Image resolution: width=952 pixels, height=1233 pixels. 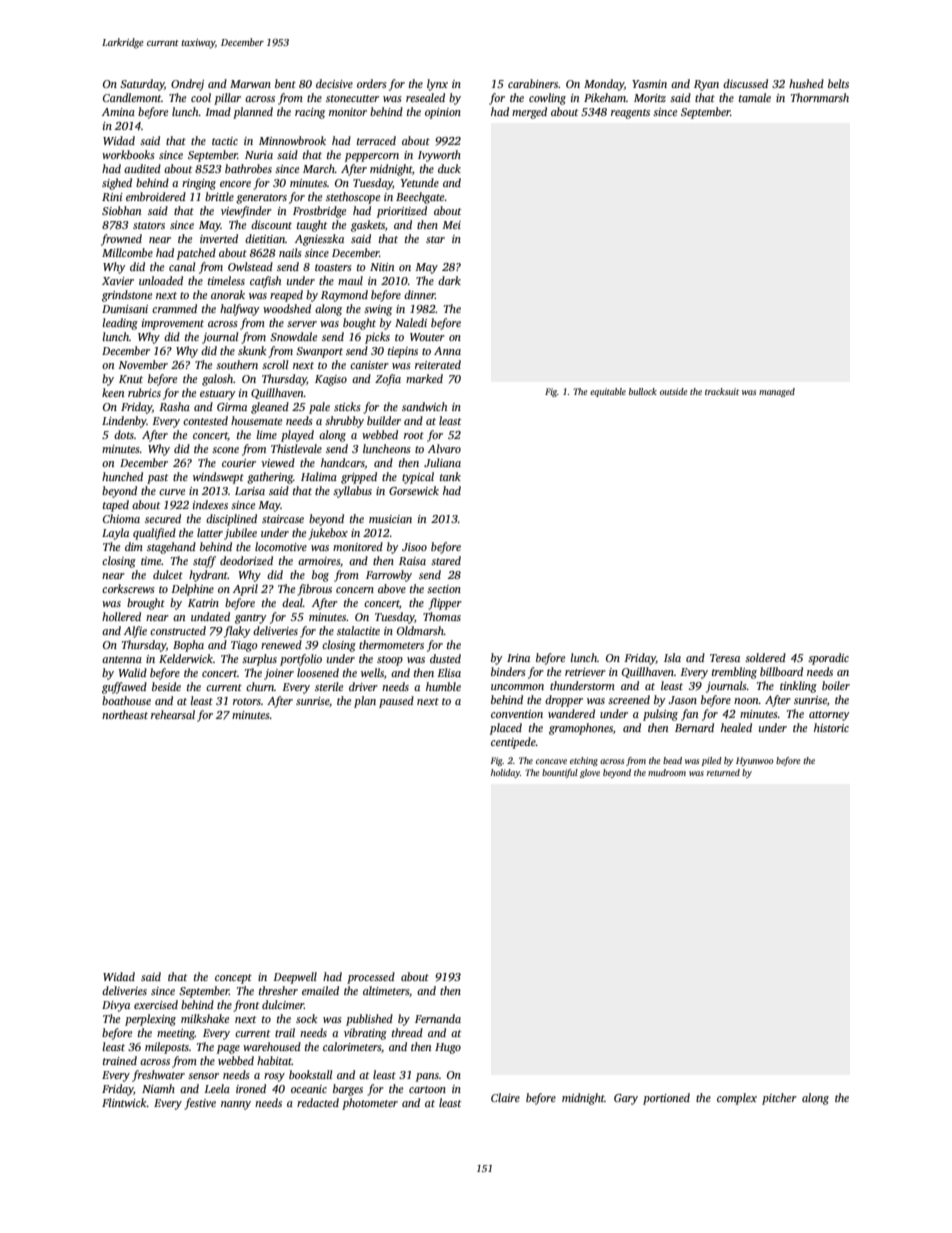 I want to click on tamale, so click(x=755, y=97).
